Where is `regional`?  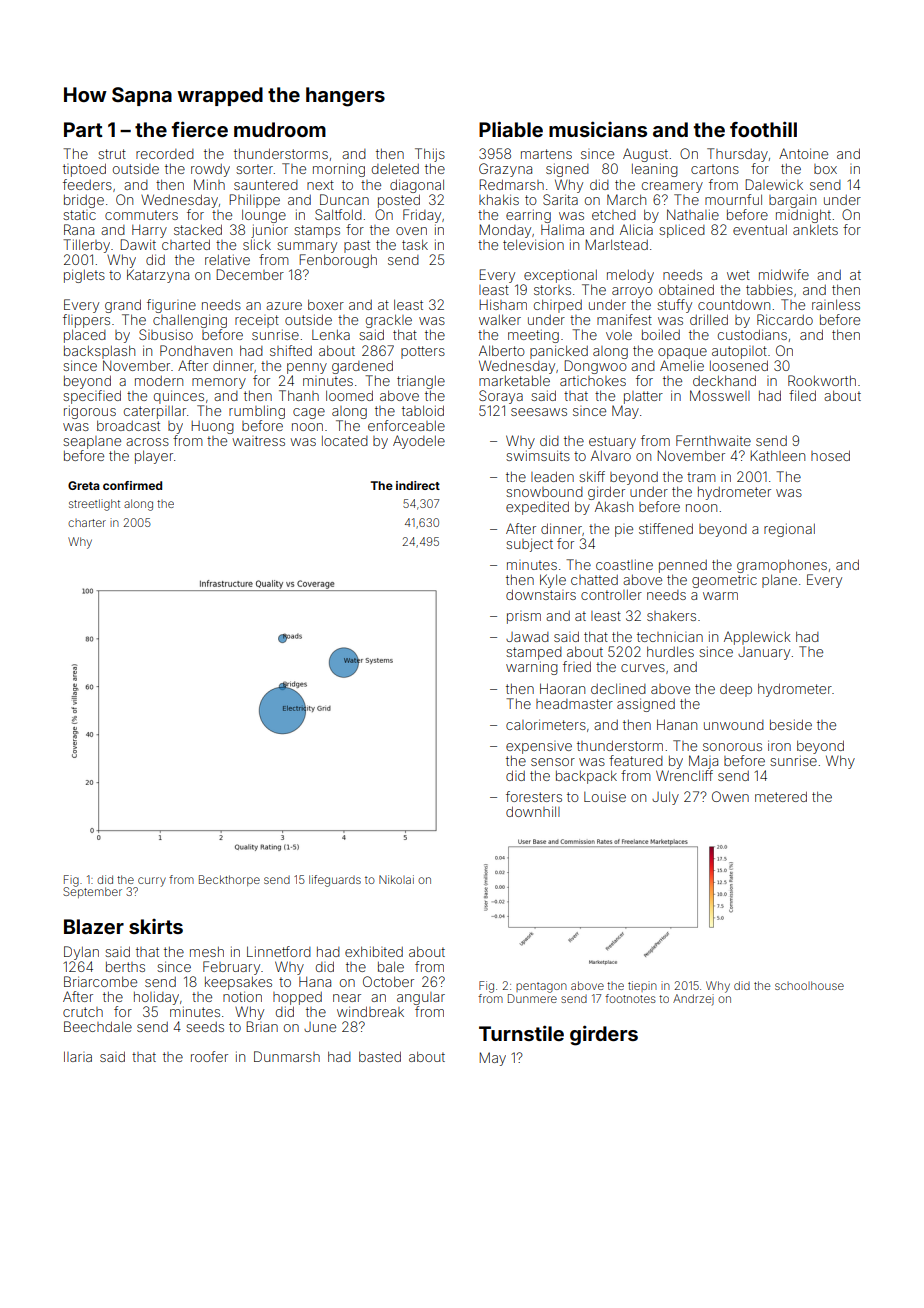 regional is located at coordinates (789, 530).
